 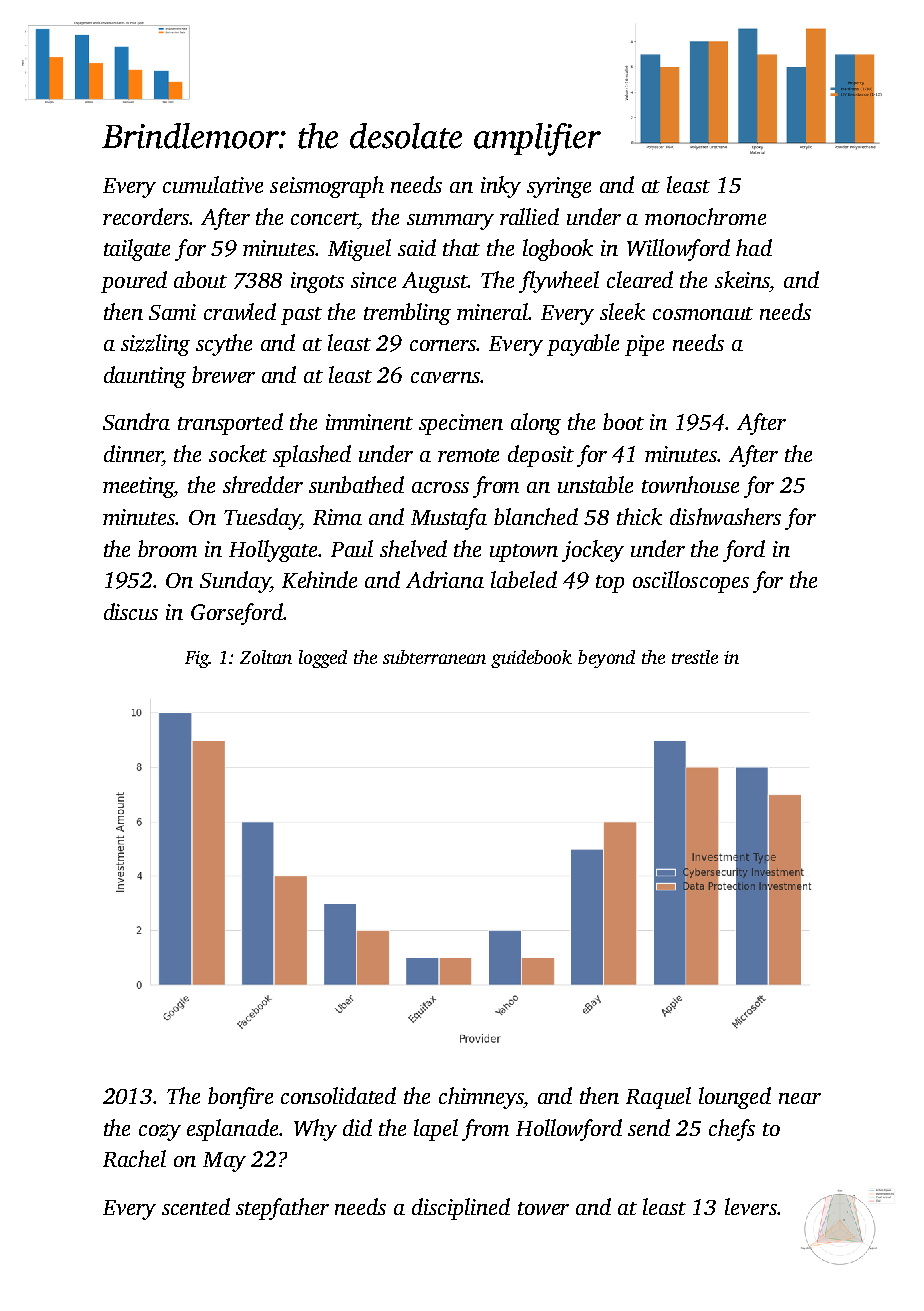 I want to click on shelved, so click(x=413, y=548).
